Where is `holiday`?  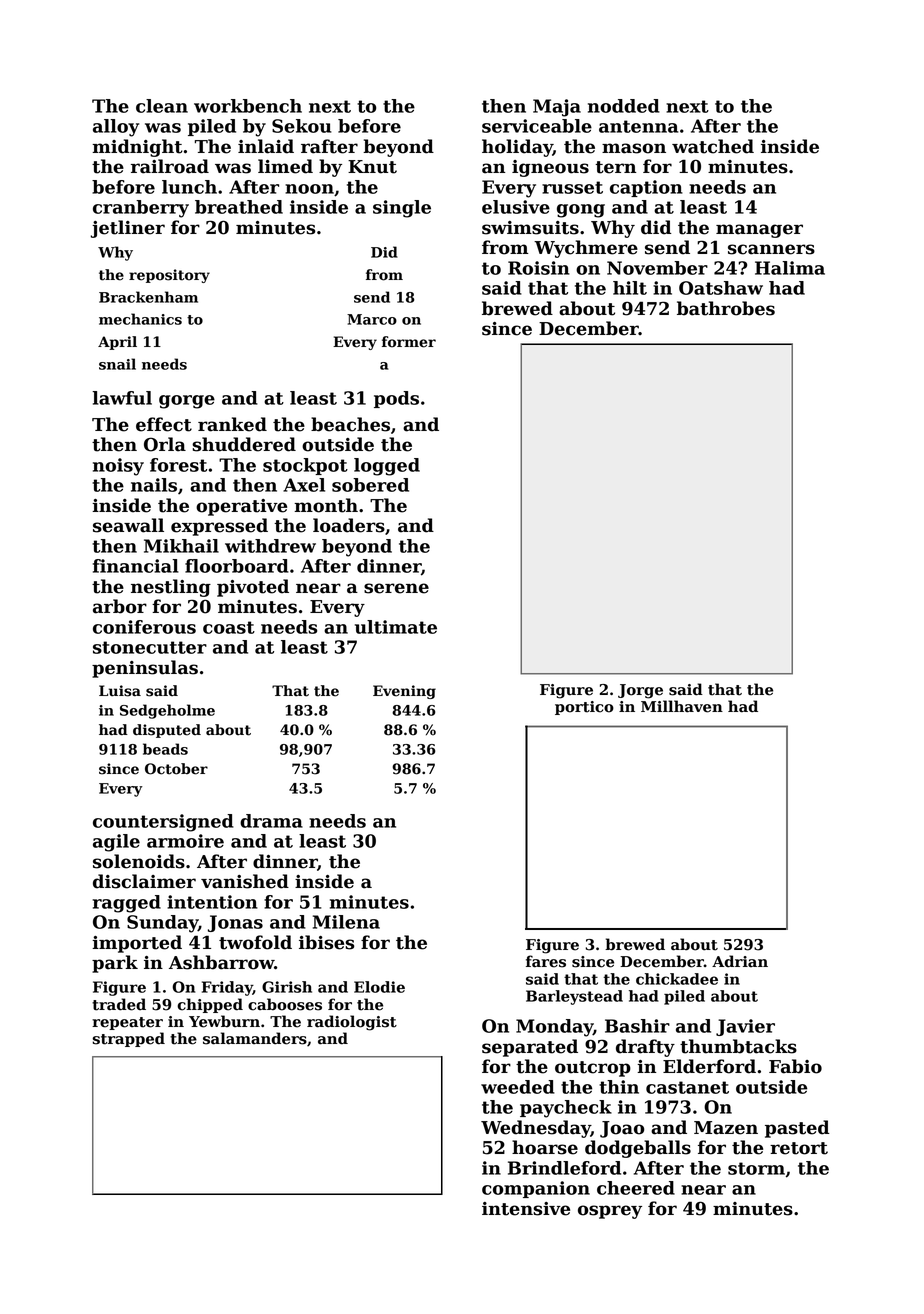
holiday is located at coordinates (517, 148).
